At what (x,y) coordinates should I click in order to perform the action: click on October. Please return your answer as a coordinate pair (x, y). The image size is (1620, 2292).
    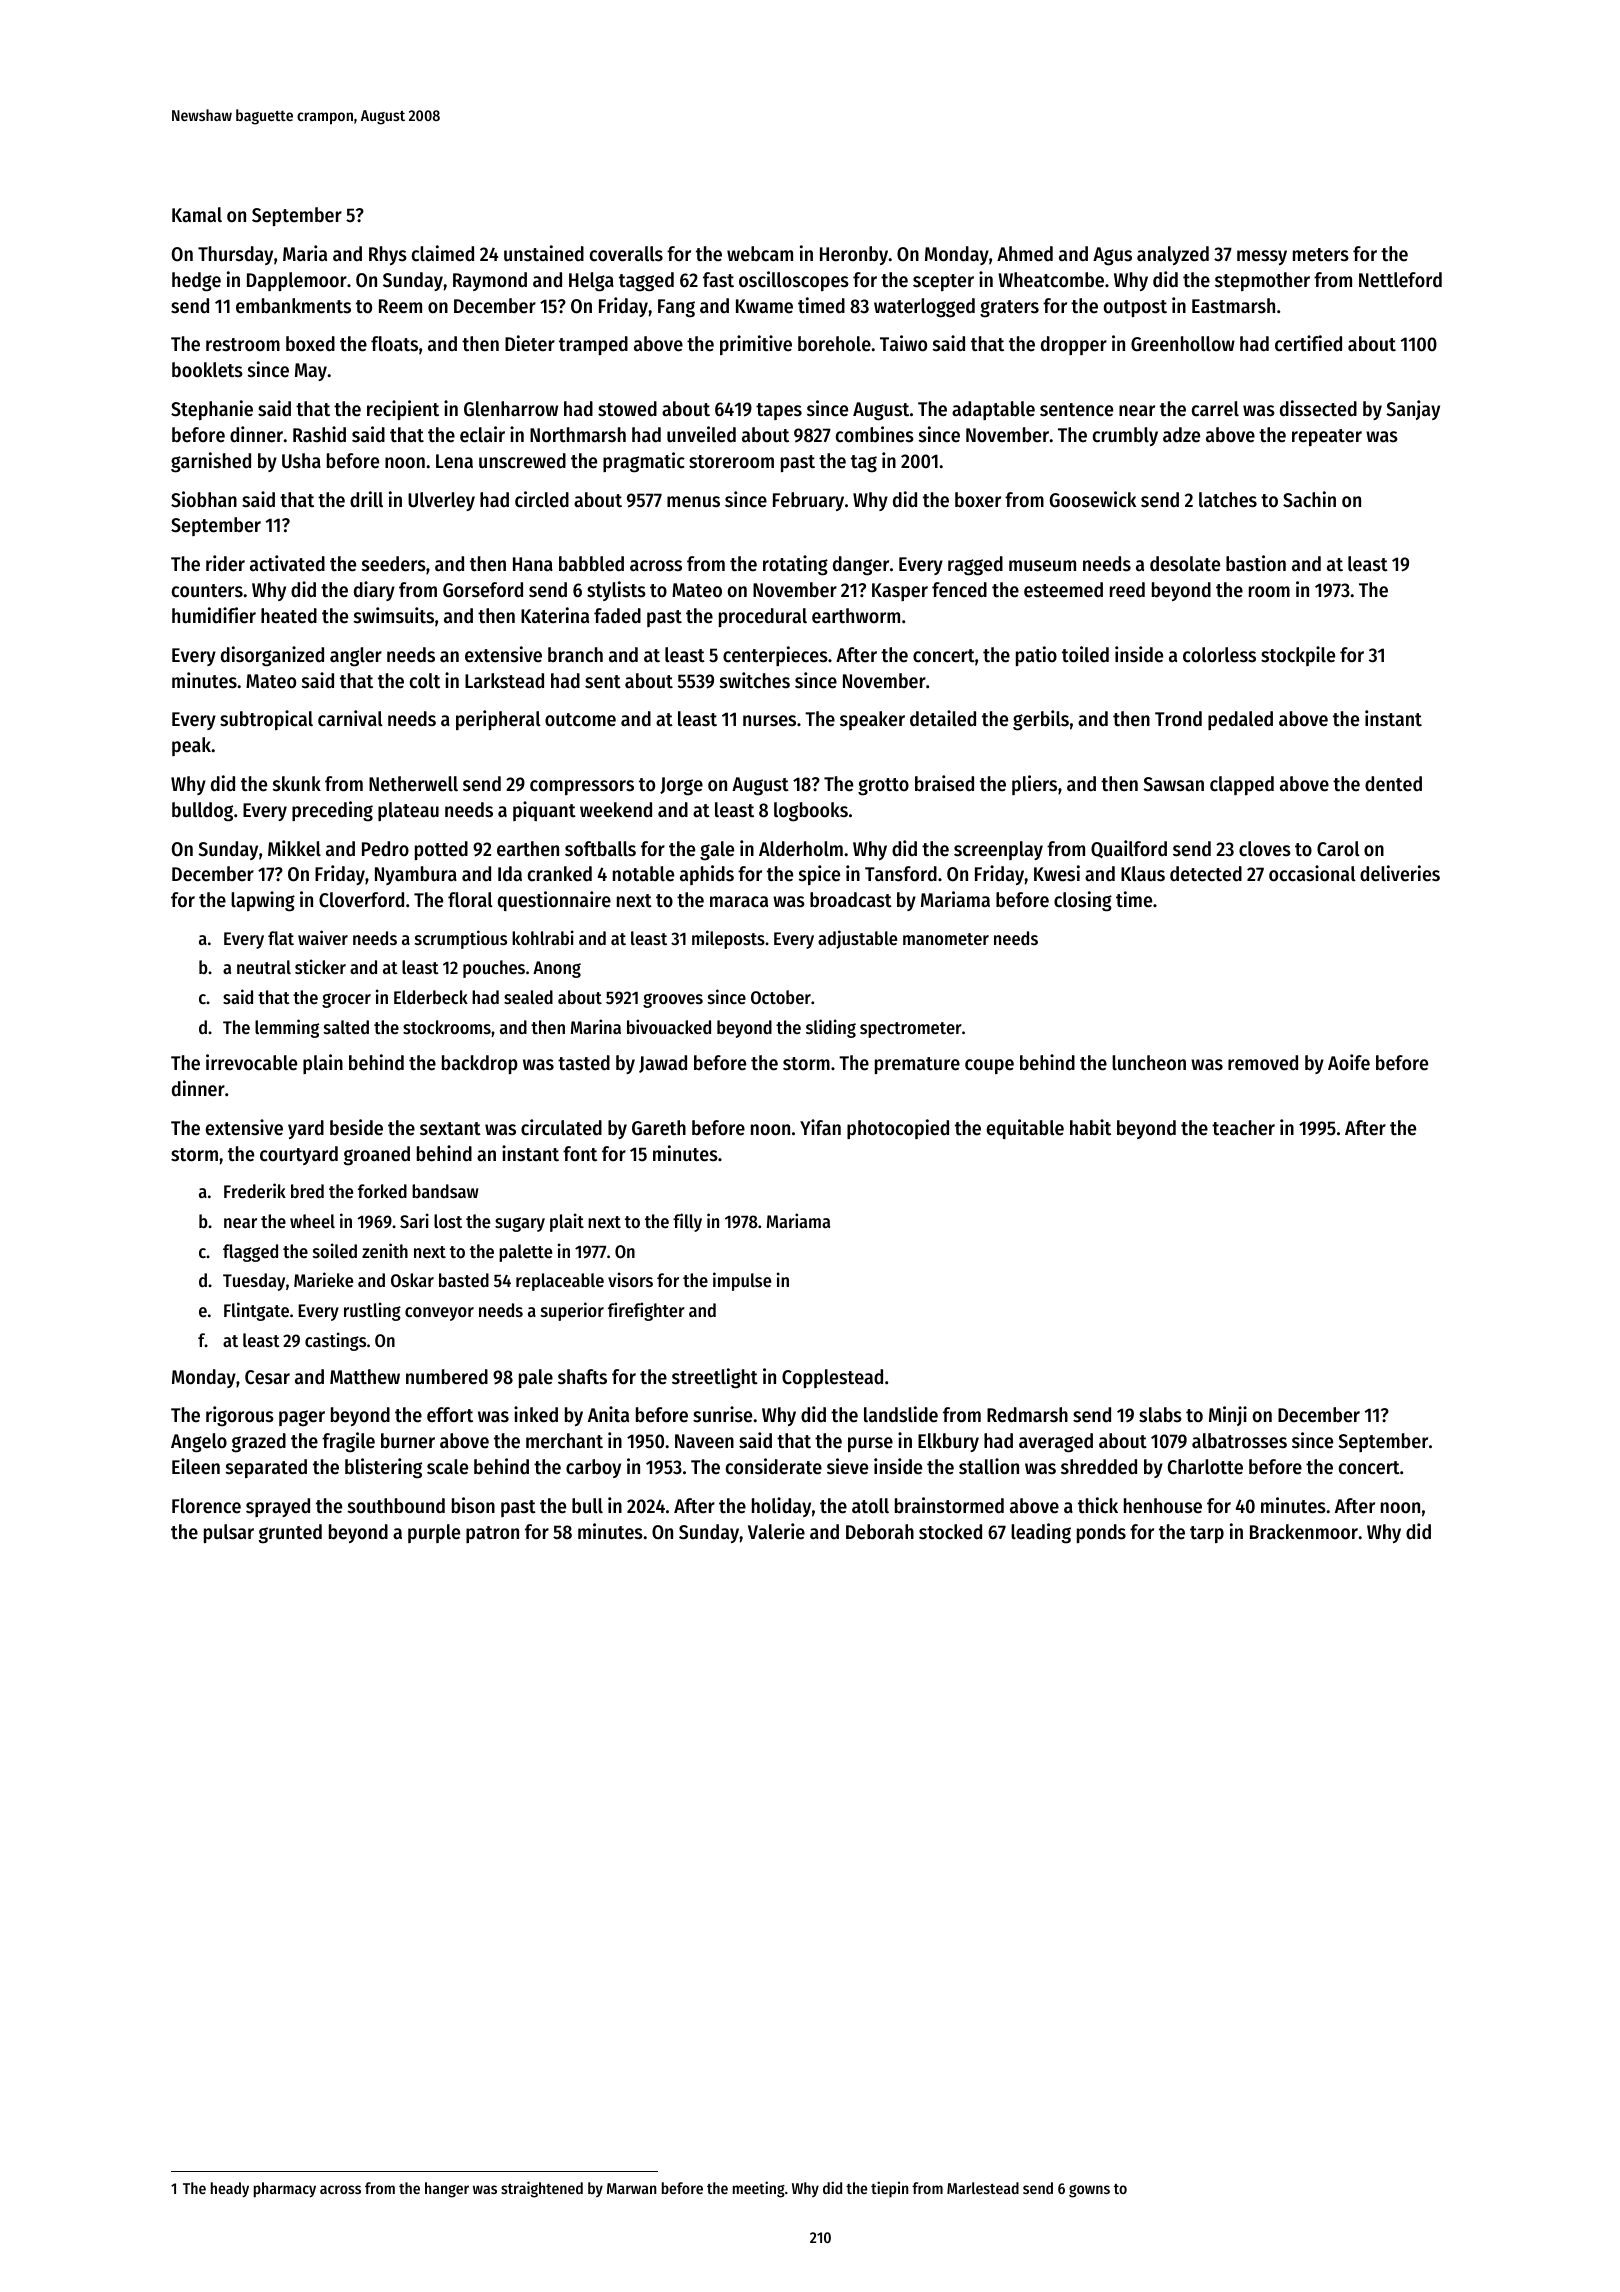
    Looking at the image, I should click on (781, 997).
